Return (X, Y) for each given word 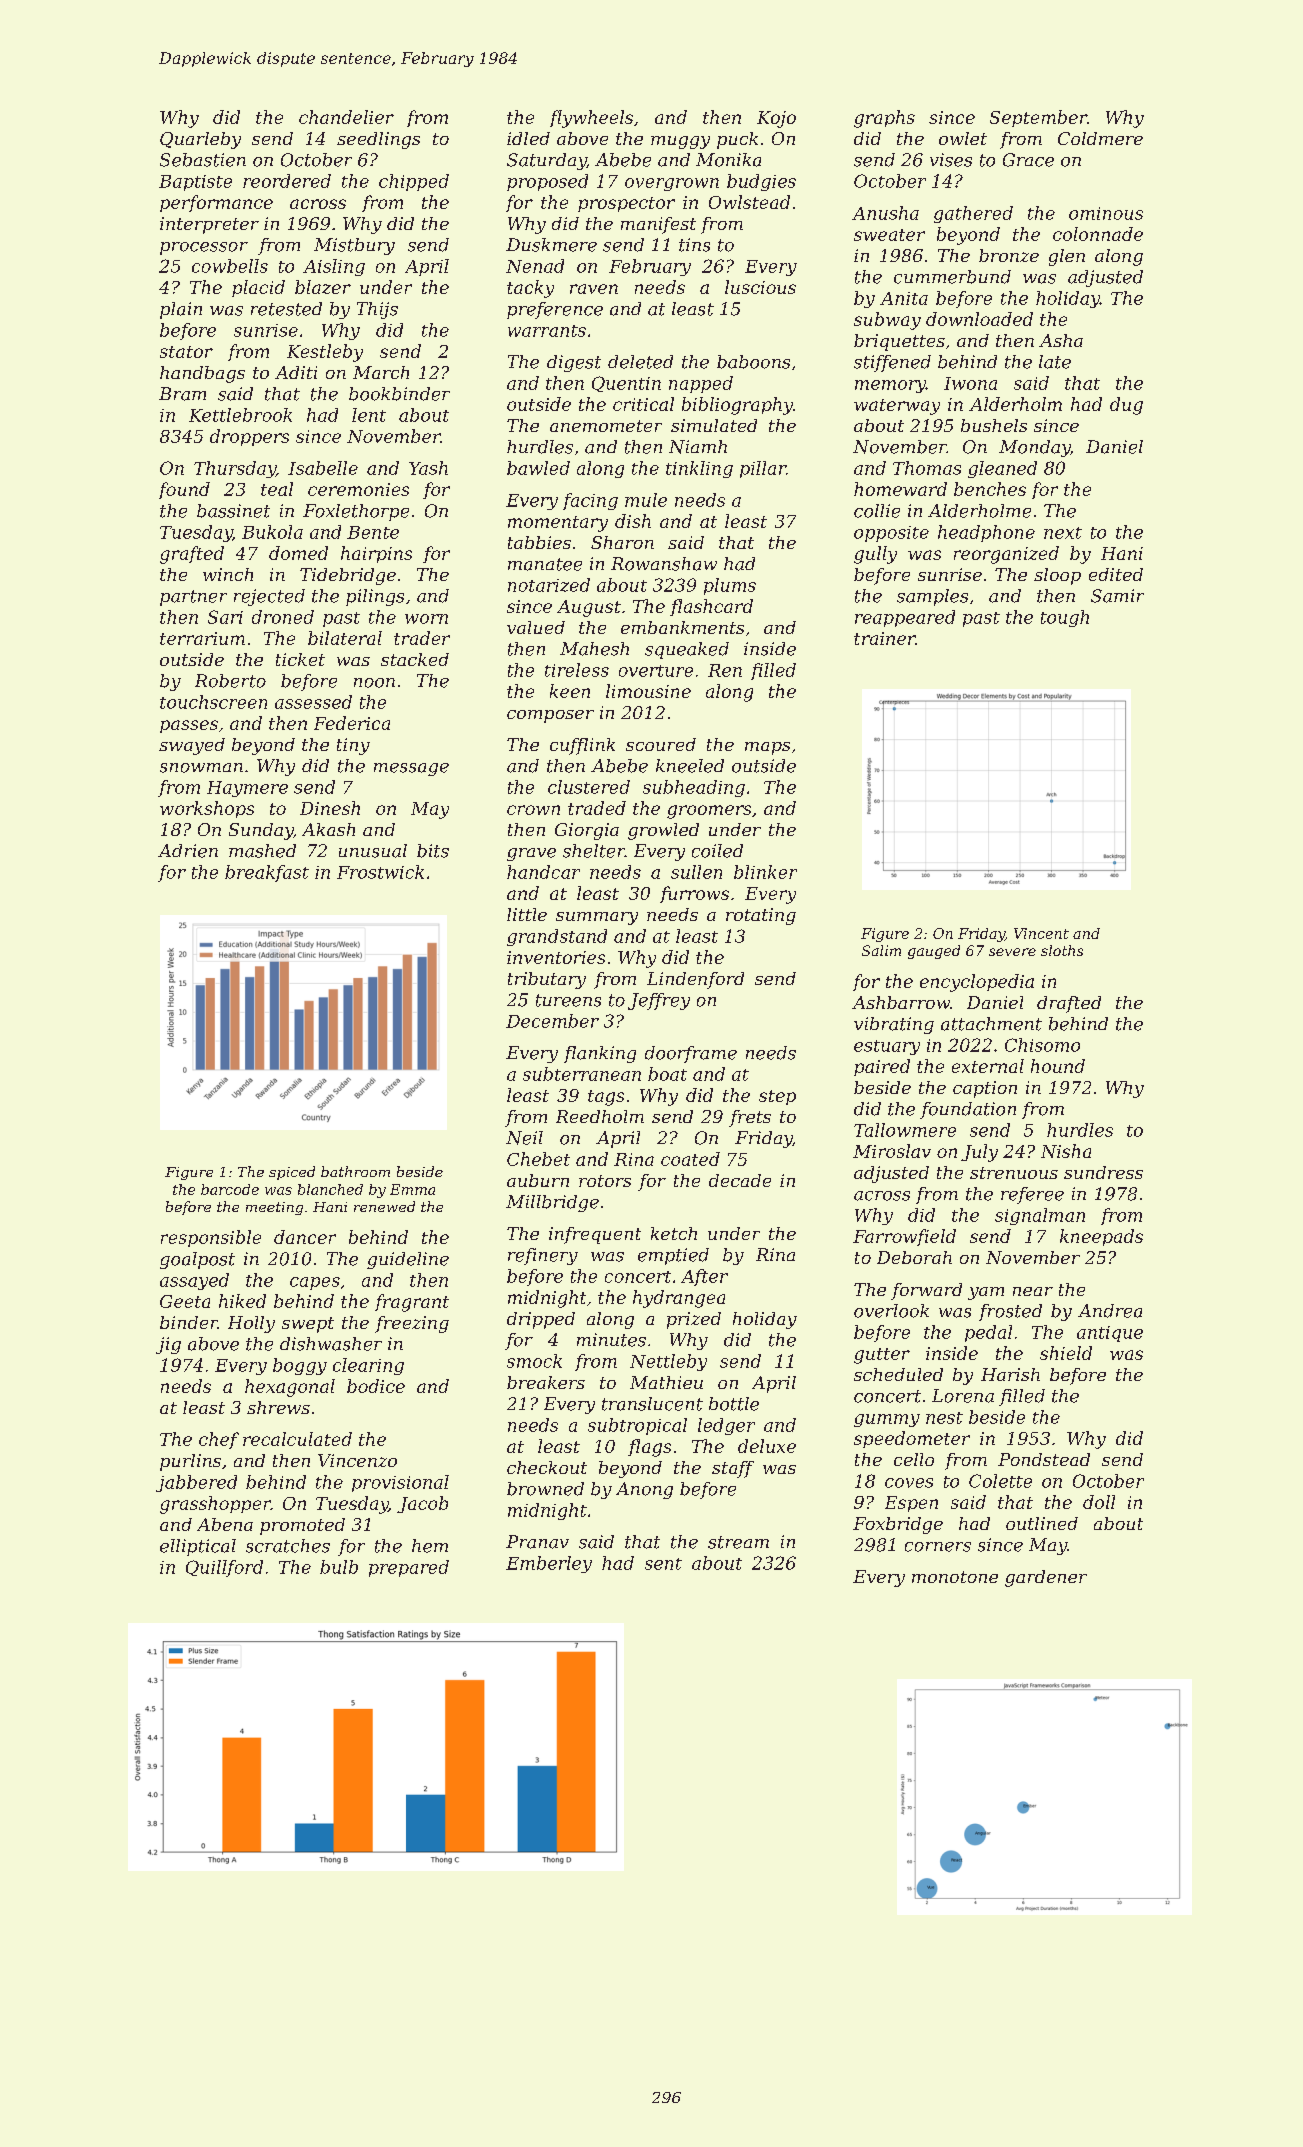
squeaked (687, 650)
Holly (251, 1324)
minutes (611, 1340)
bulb (339, 1567)
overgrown (672, 184)
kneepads (1101, 1237)
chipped (414, 182)
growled (663, 831)
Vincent (1041, 933)
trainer (884, 638)
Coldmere (1100, 138)
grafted (192, 555)
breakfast (267, 873)
